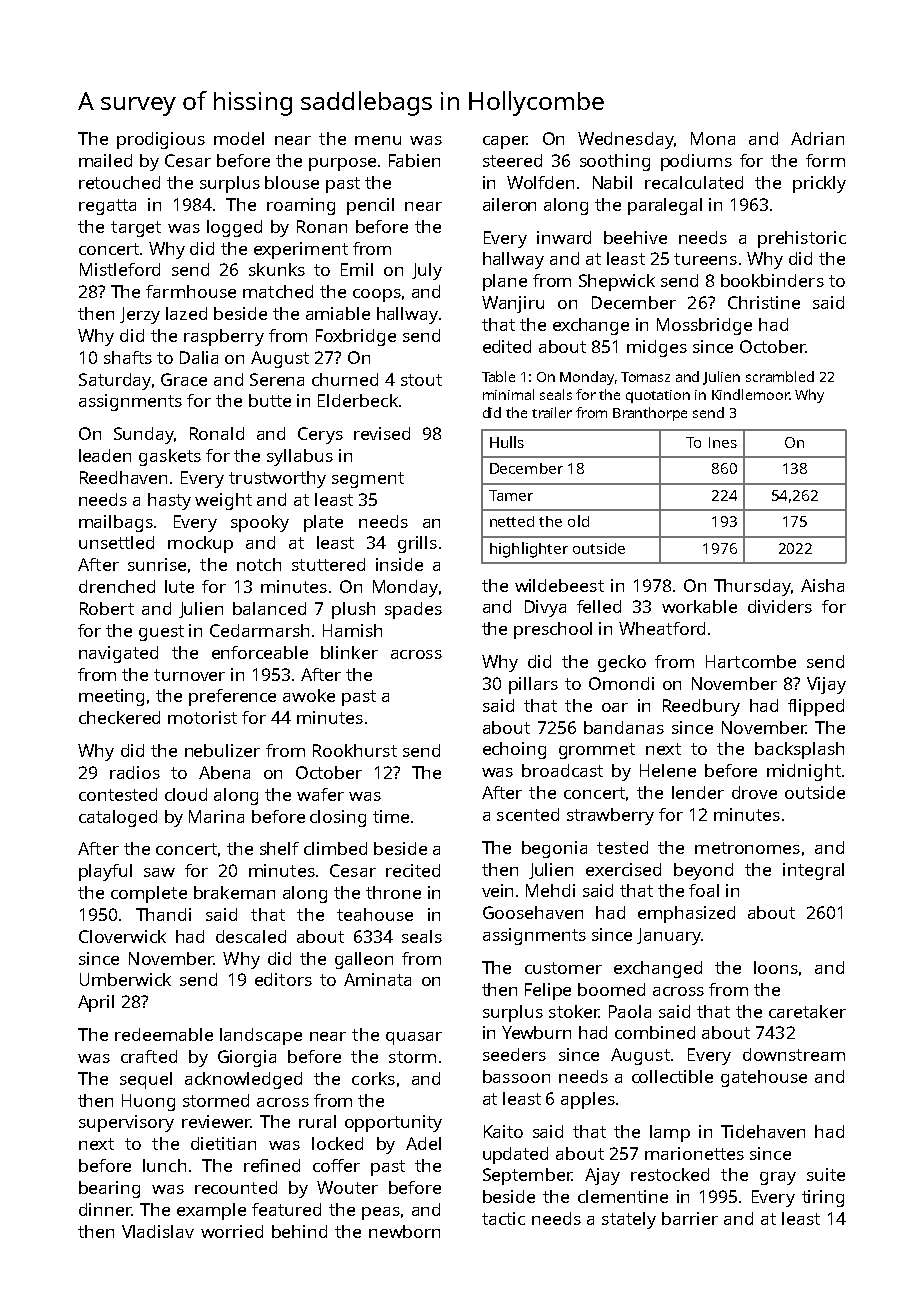 The width and height of the screenshot is (924, 1311). What do you see at coordinates (655, 1032) in the screenshot?
I see `combined` at bounding box center [655, 1032].
